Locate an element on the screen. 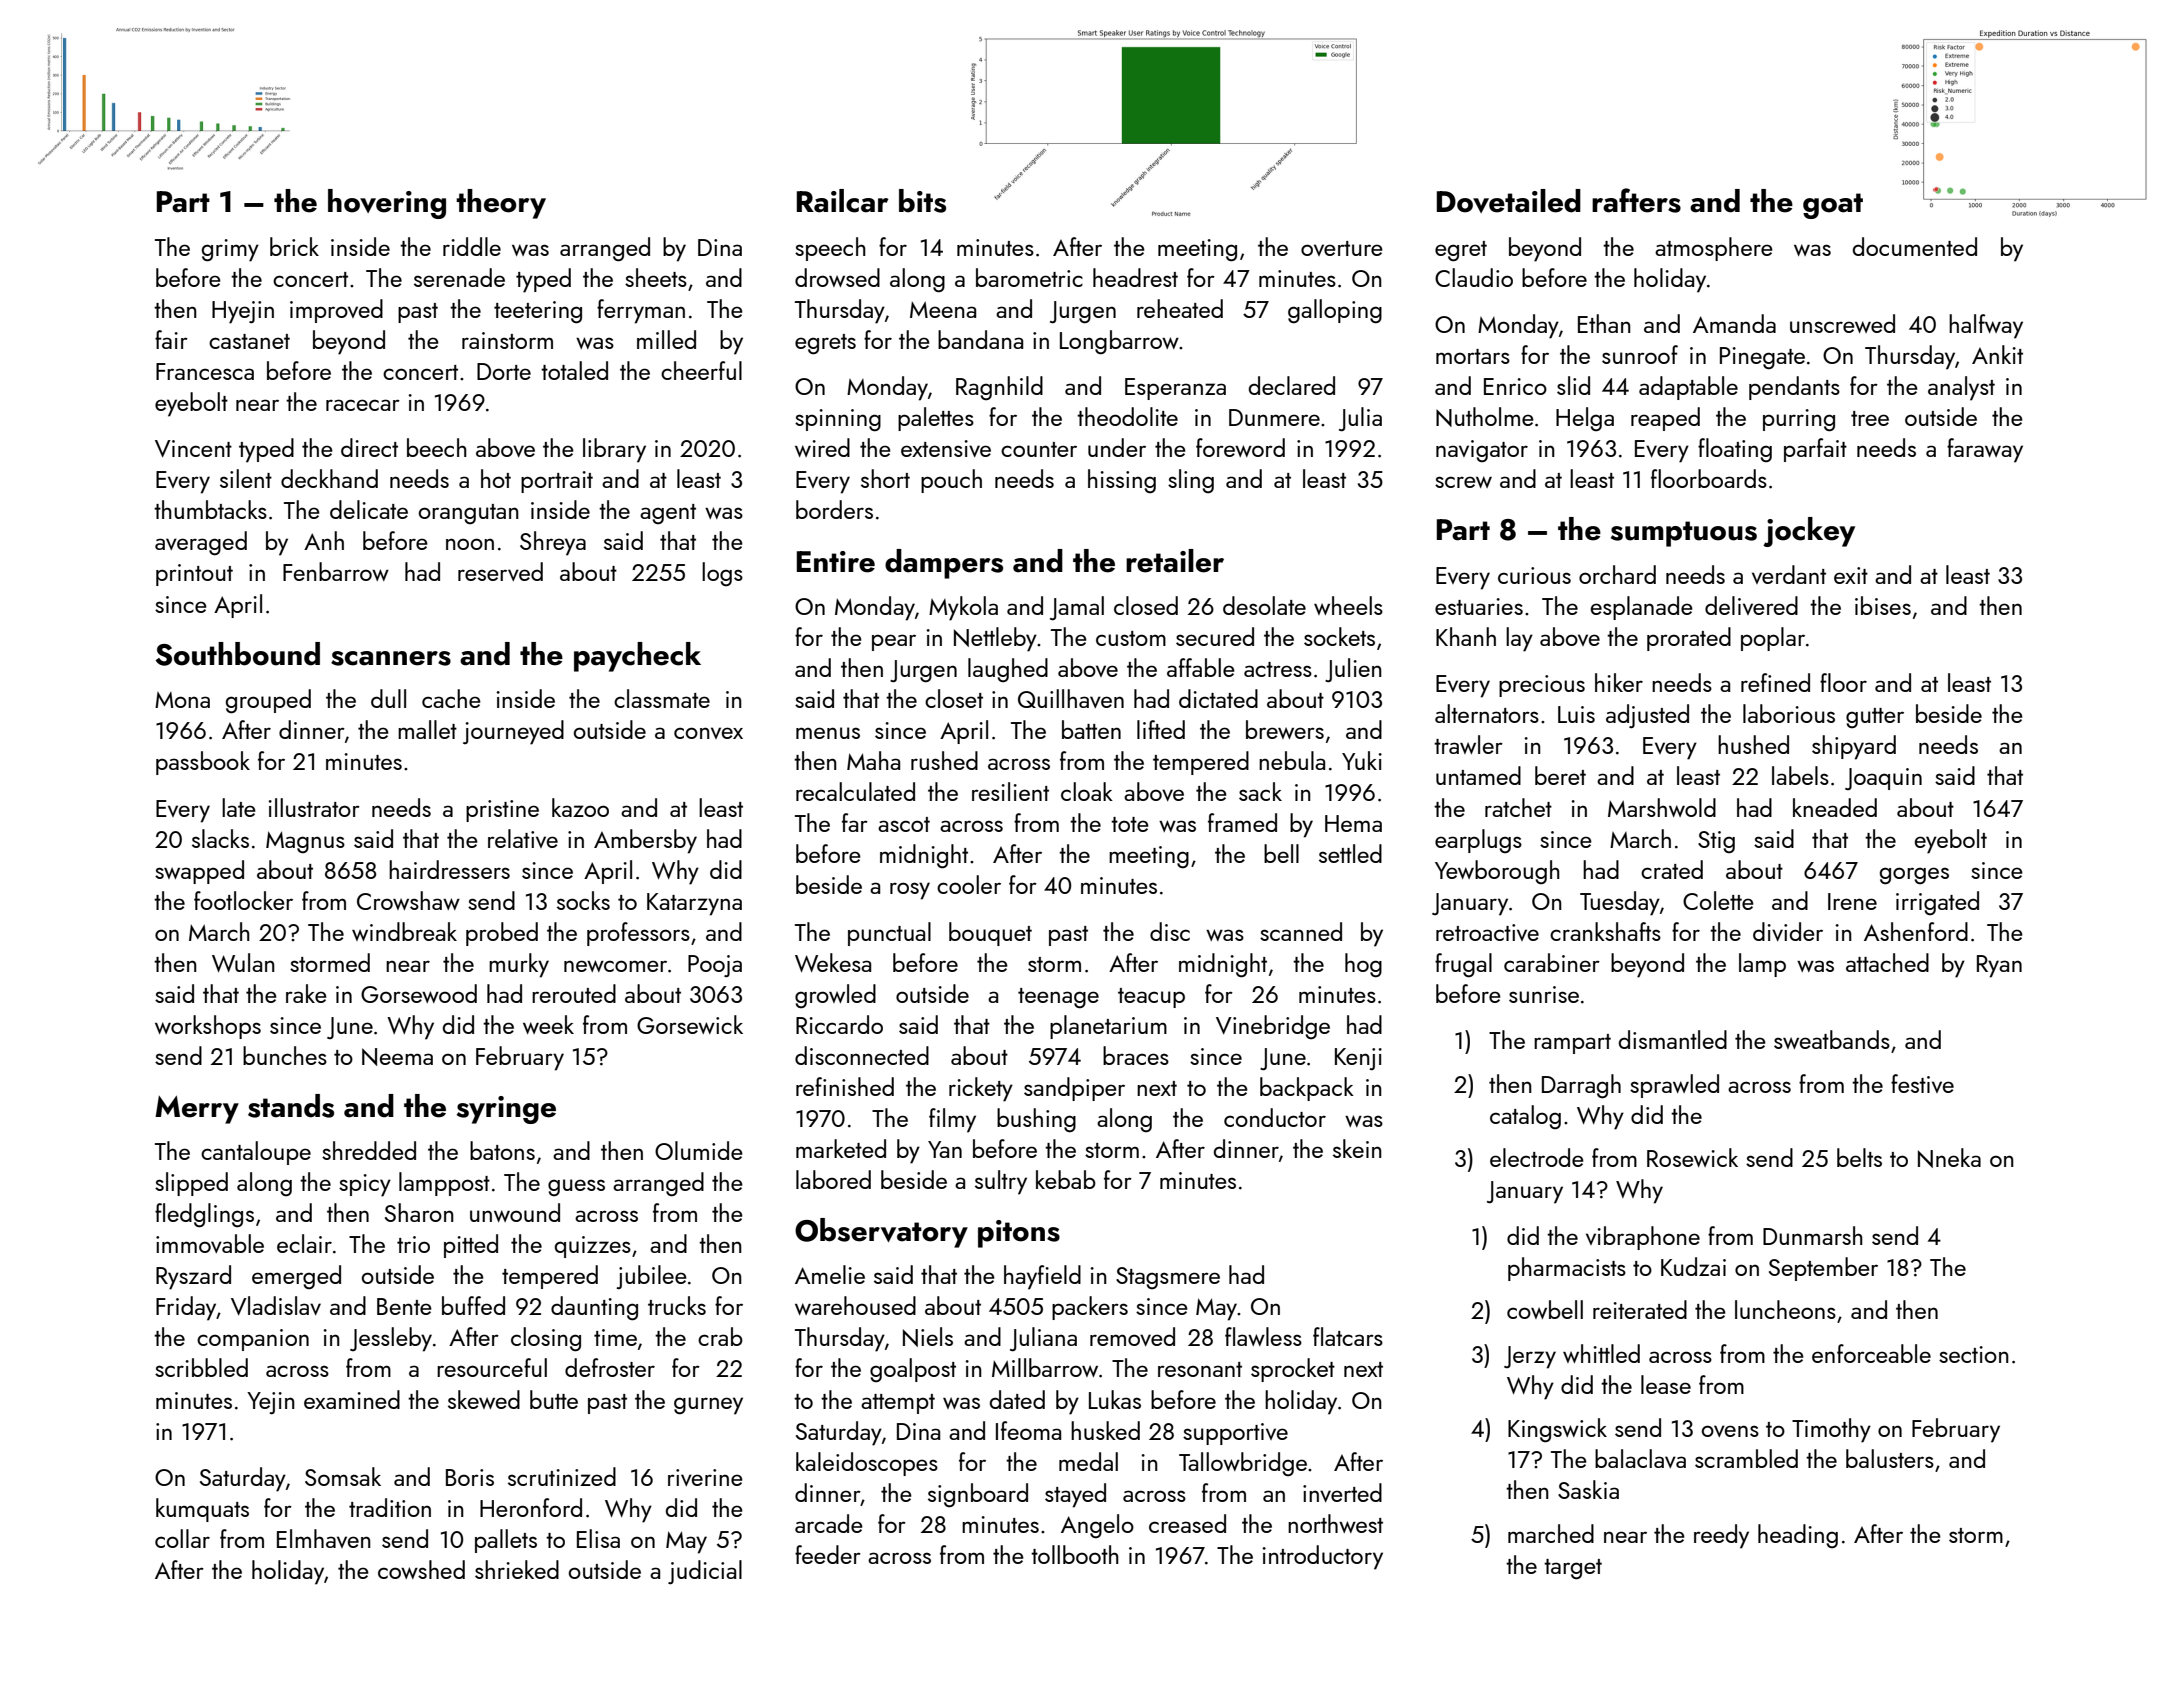 Image resolution: width=2178 pixels, height=1683 pixels. cowshed is located at coordinates (421, 1569).
